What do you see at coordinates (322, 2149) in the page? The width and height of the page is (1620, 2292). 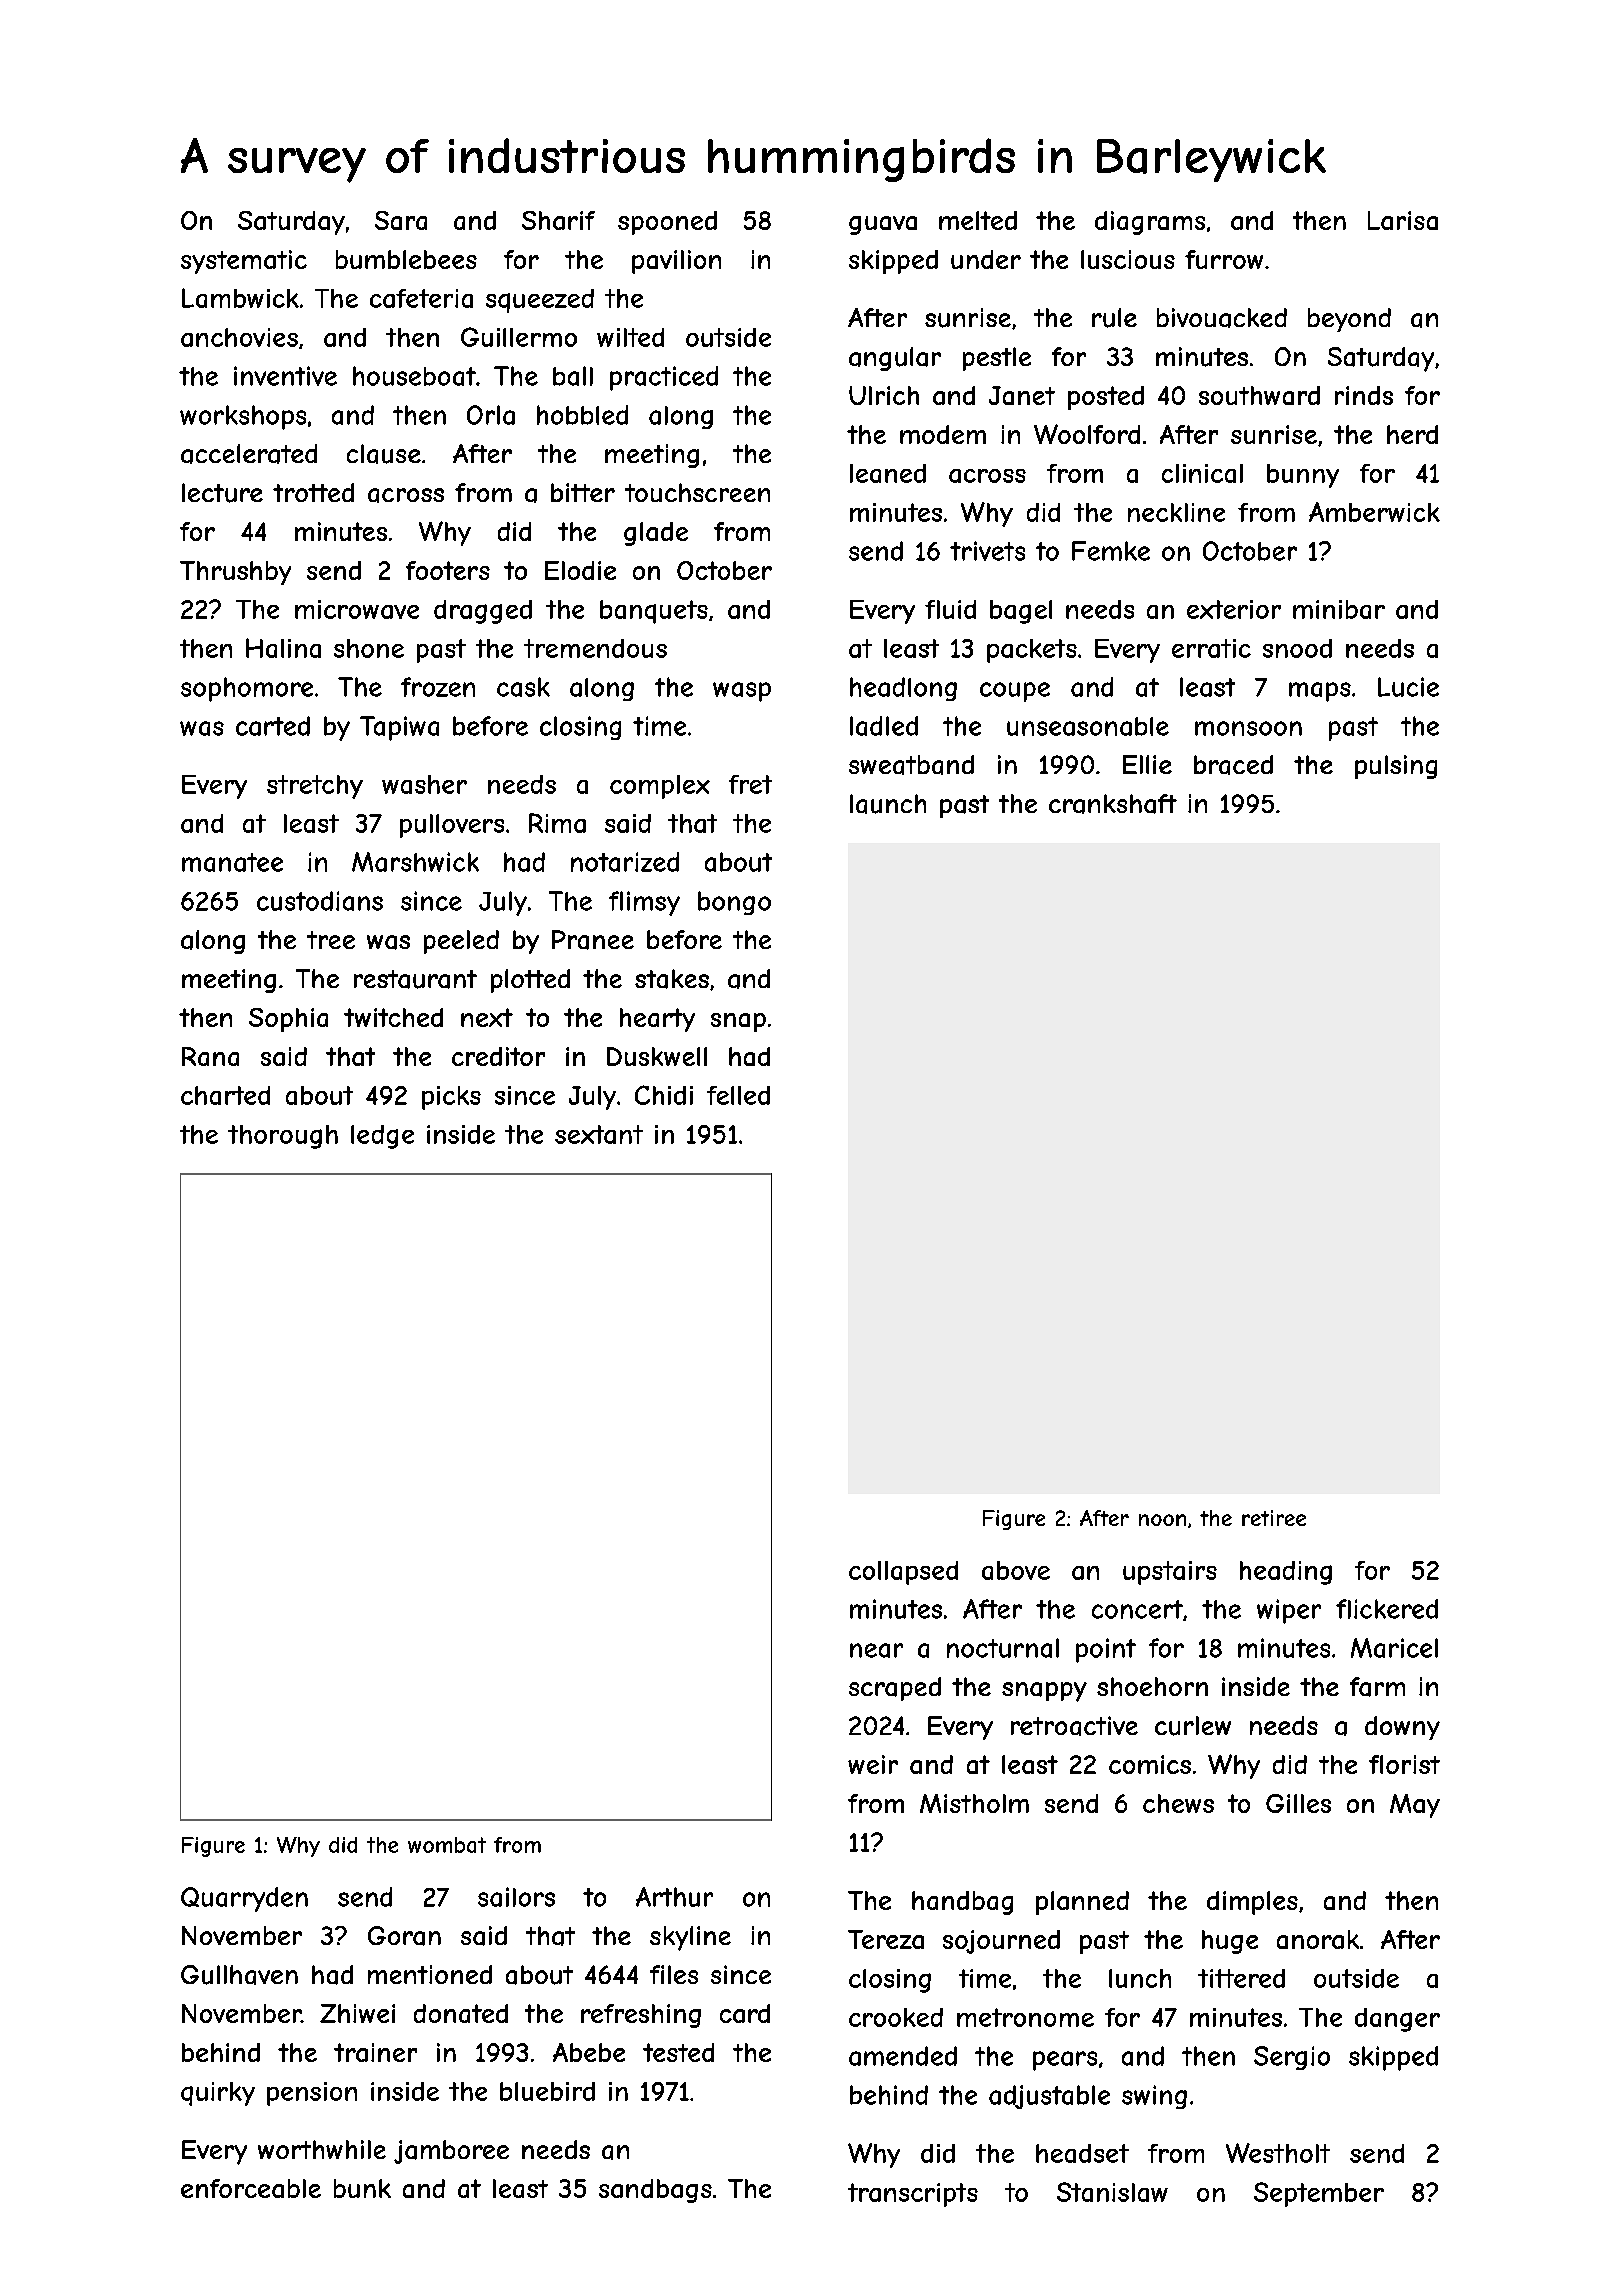 I see `worthwhile` at bounding box center [322, 2149].
